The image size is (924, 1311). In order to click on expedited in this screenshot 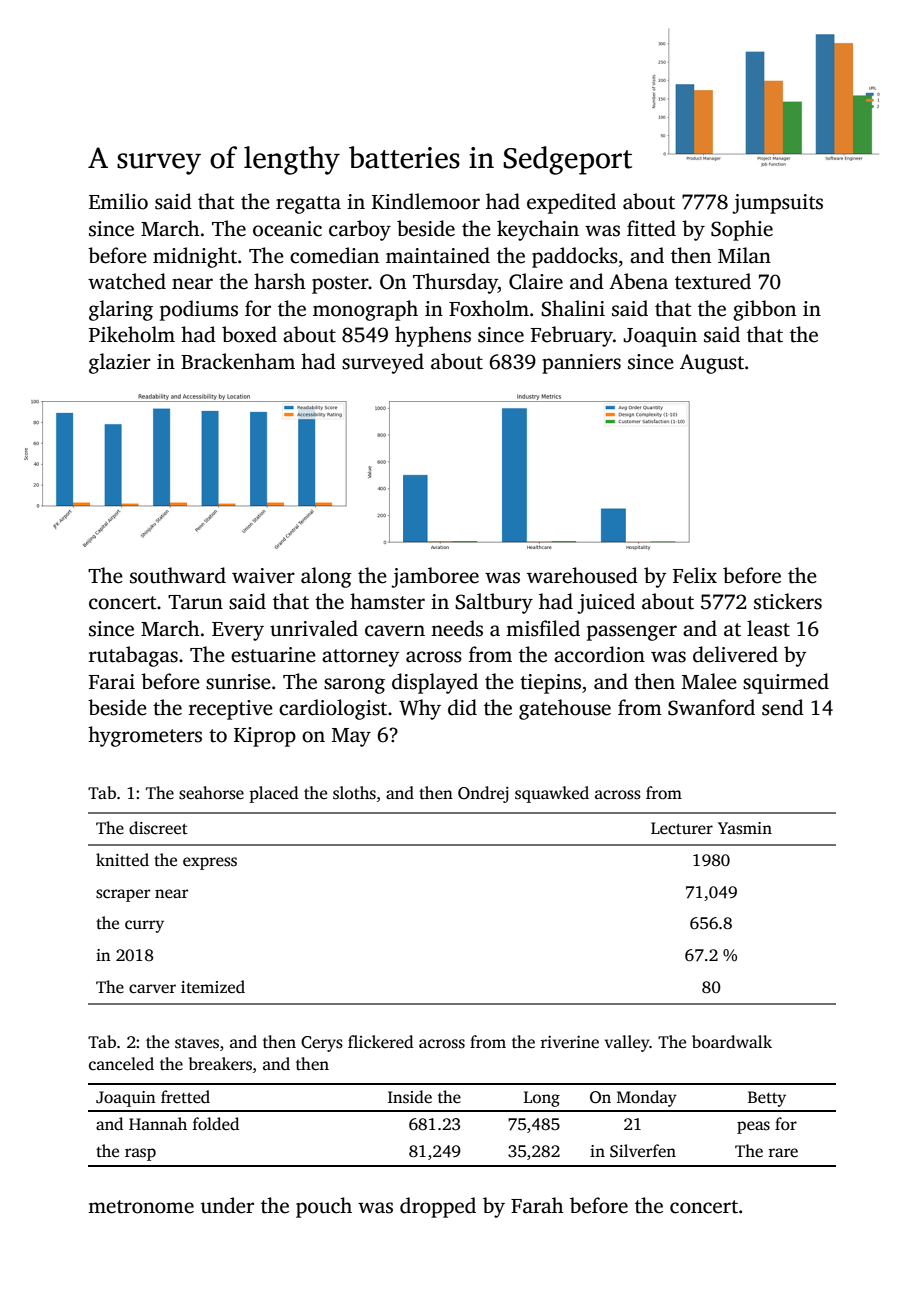, I will do `click(571, 203)`.
